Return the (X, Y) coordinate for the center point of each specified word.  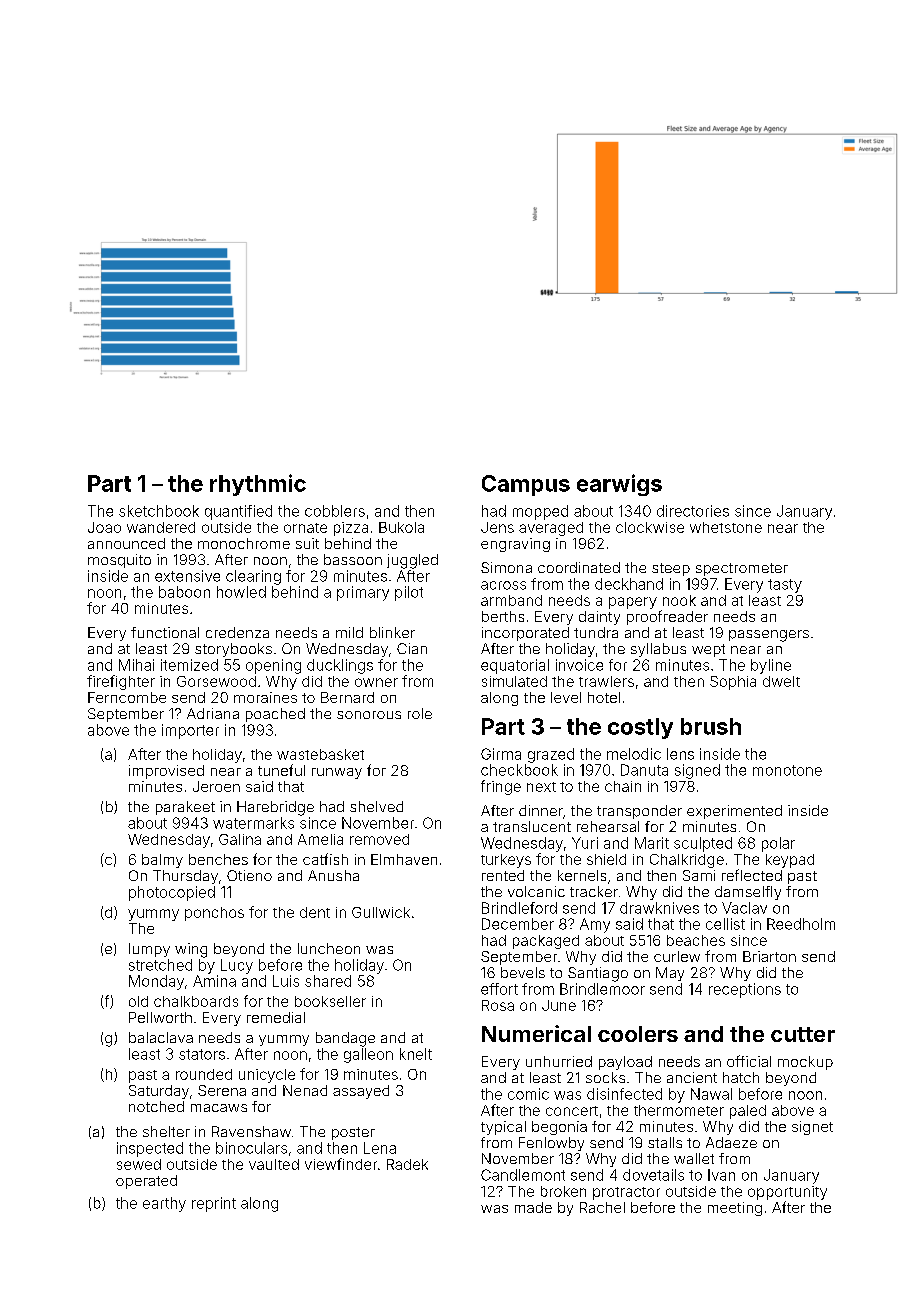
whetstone (726, 527)
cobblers (335, 511)
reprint (214, 1204)
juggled (412, 561)
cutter (803, 1034)
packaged (546, 942)
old (138, 1001)
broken (563, 1191)
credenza (237, 632)
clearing (253, 577)
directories (693, 511)
